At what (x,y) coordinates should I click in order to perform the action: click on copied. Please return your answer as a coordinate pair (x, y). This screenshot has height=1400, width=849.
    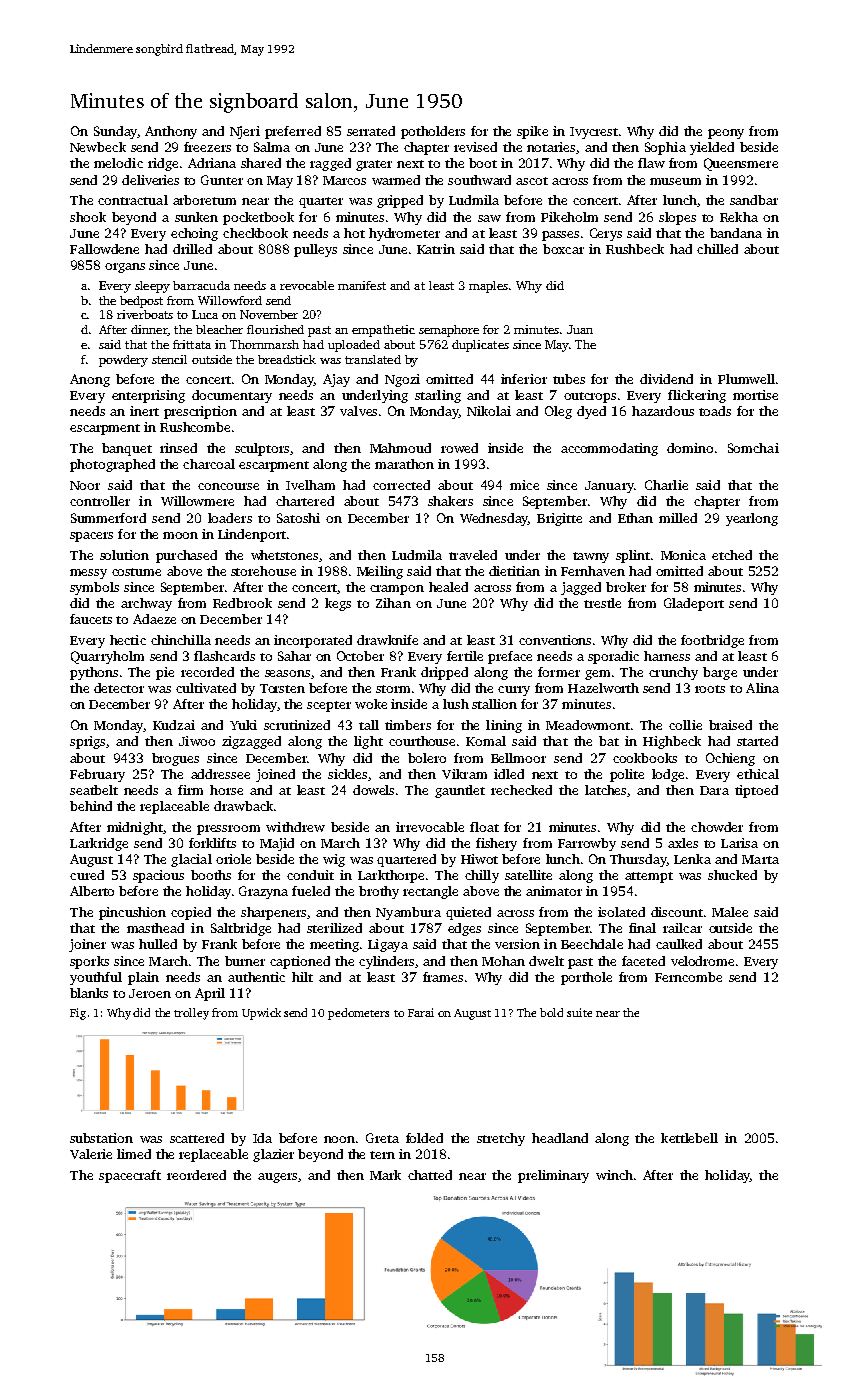
    Looking at the image, I should click on (191, 913).
